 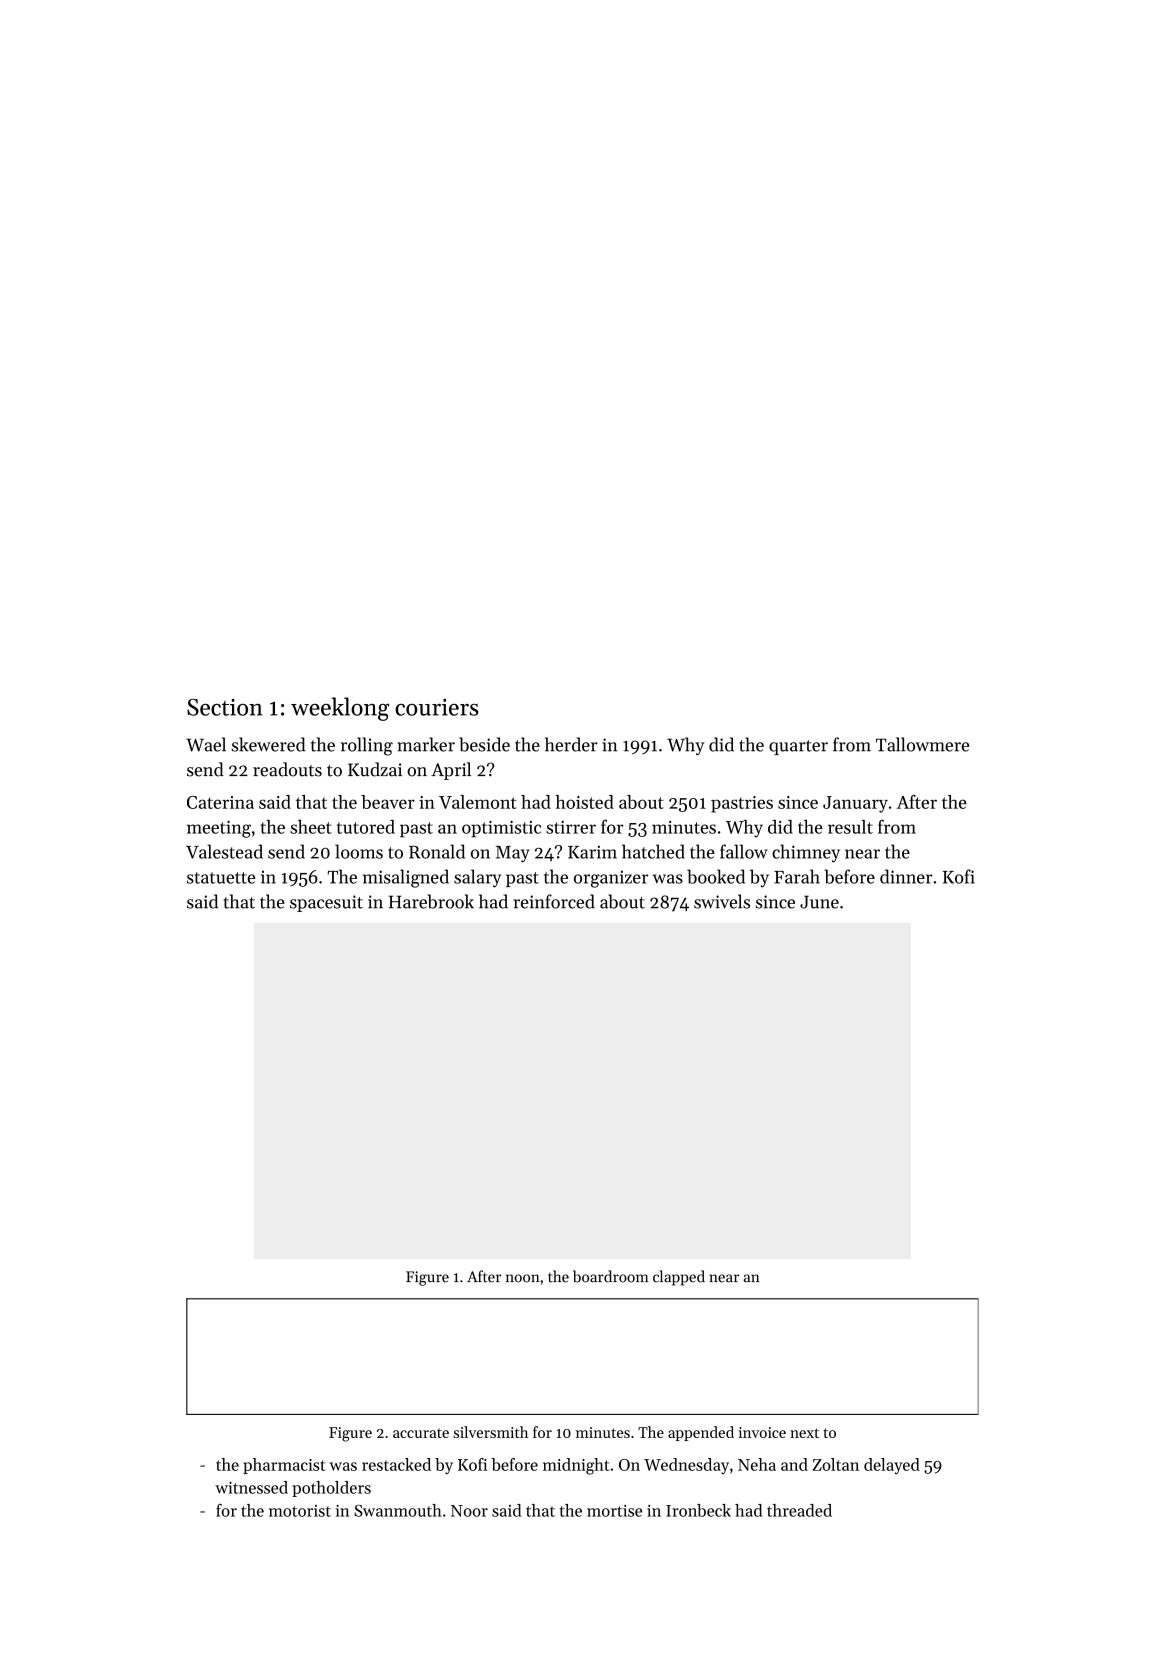 What do you see at coordinates (311, 827) in the screenshot?
I see `sheet` at bounding box center [311, 827].
